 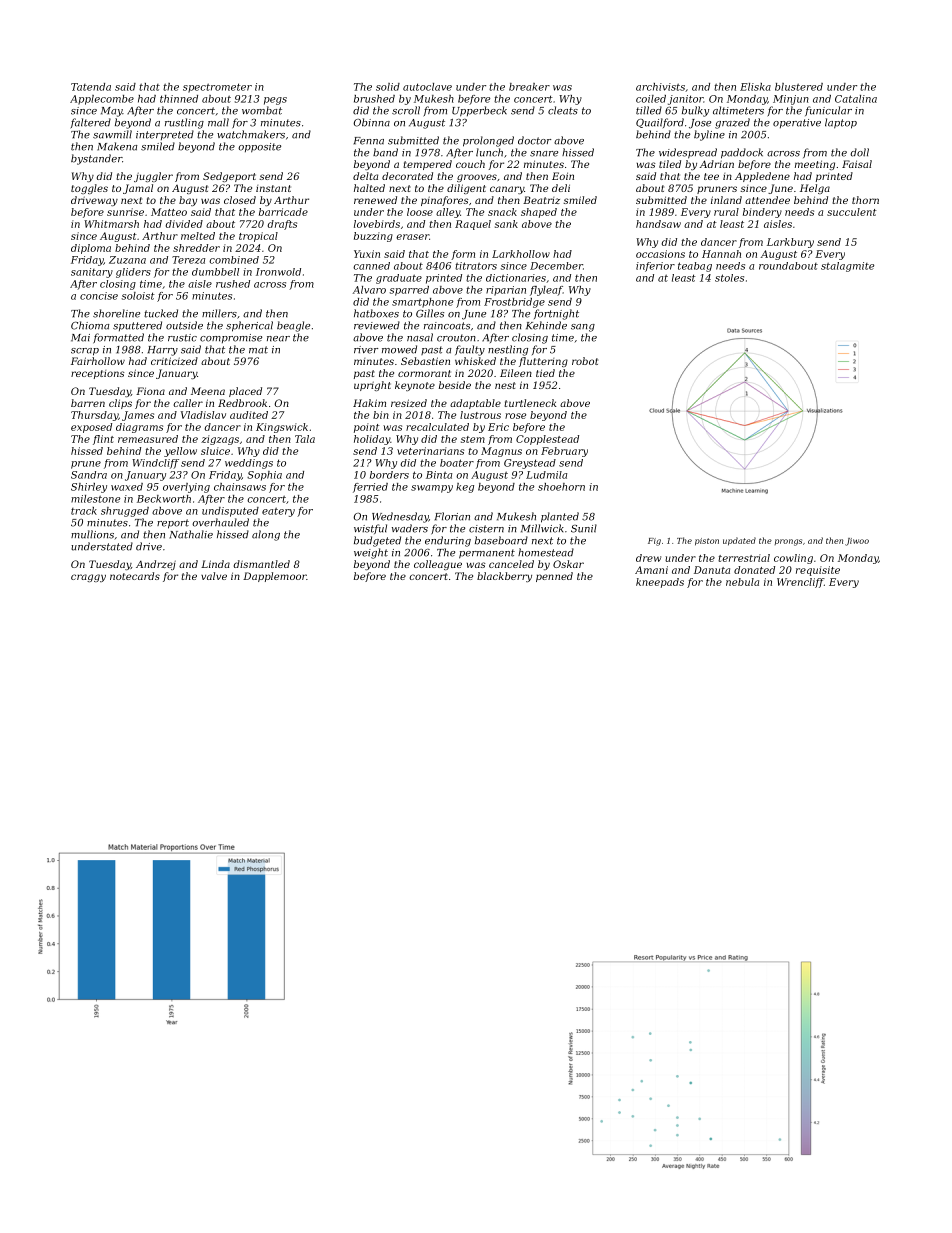 What do you see at coordinates (98, 374) in the screenshot?
I see `receptions` at bounding box center [98, 374].
